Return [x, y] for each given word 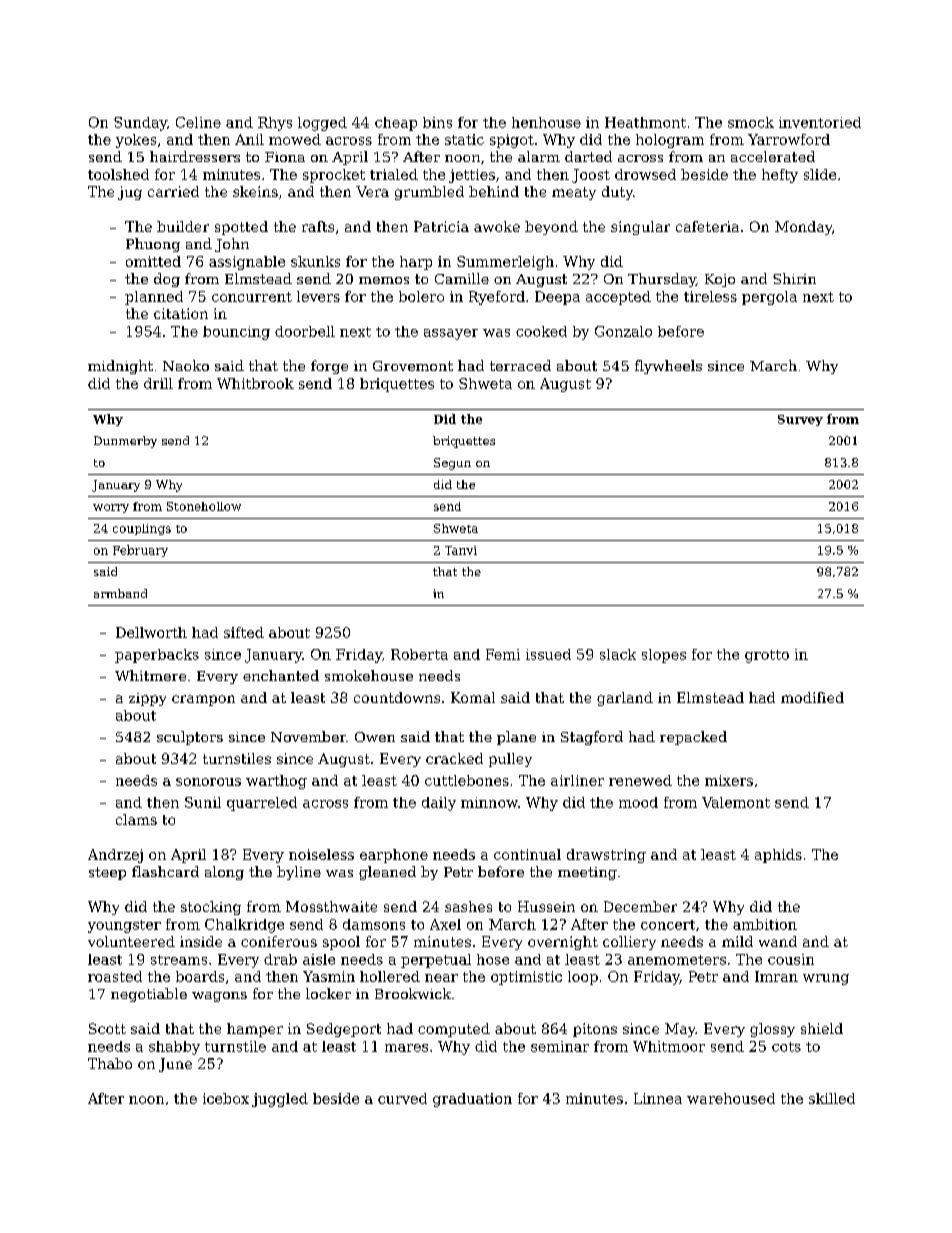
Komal [473, 697]
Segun [452, 464]
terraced [520, 365]
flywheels [668, 367]
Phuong [153, 245]
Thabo [110, 1063]
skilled [832, 1098]
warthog [276, 782]
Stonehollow [204, 506]
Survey [800, 420]
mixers [729, 780]
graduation [472, 1100]
